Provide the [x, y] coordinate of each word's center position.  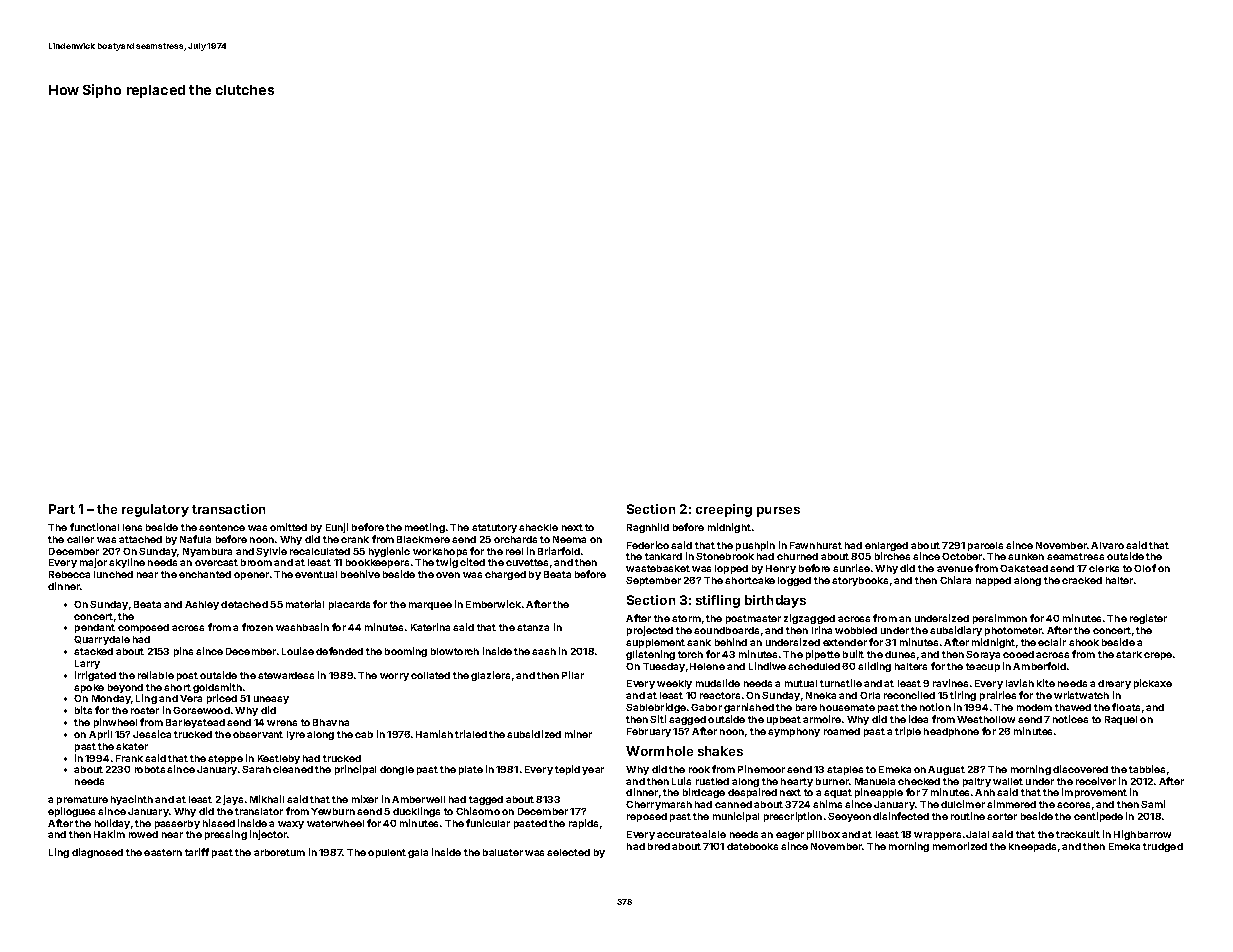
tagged [486, 800]
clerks [1104, 568]
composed [143, 628]
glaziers [490, 676]
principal [355, 770]
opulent [387, 853]
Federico [648, 545]
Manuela [875, 781]
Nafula [195, 539]
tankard [663, 556]
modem [1034, 707]
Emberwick [493, 604]
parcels [985, 546]
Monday [111, 699]
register [1148, 619]
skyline [127, 563]
